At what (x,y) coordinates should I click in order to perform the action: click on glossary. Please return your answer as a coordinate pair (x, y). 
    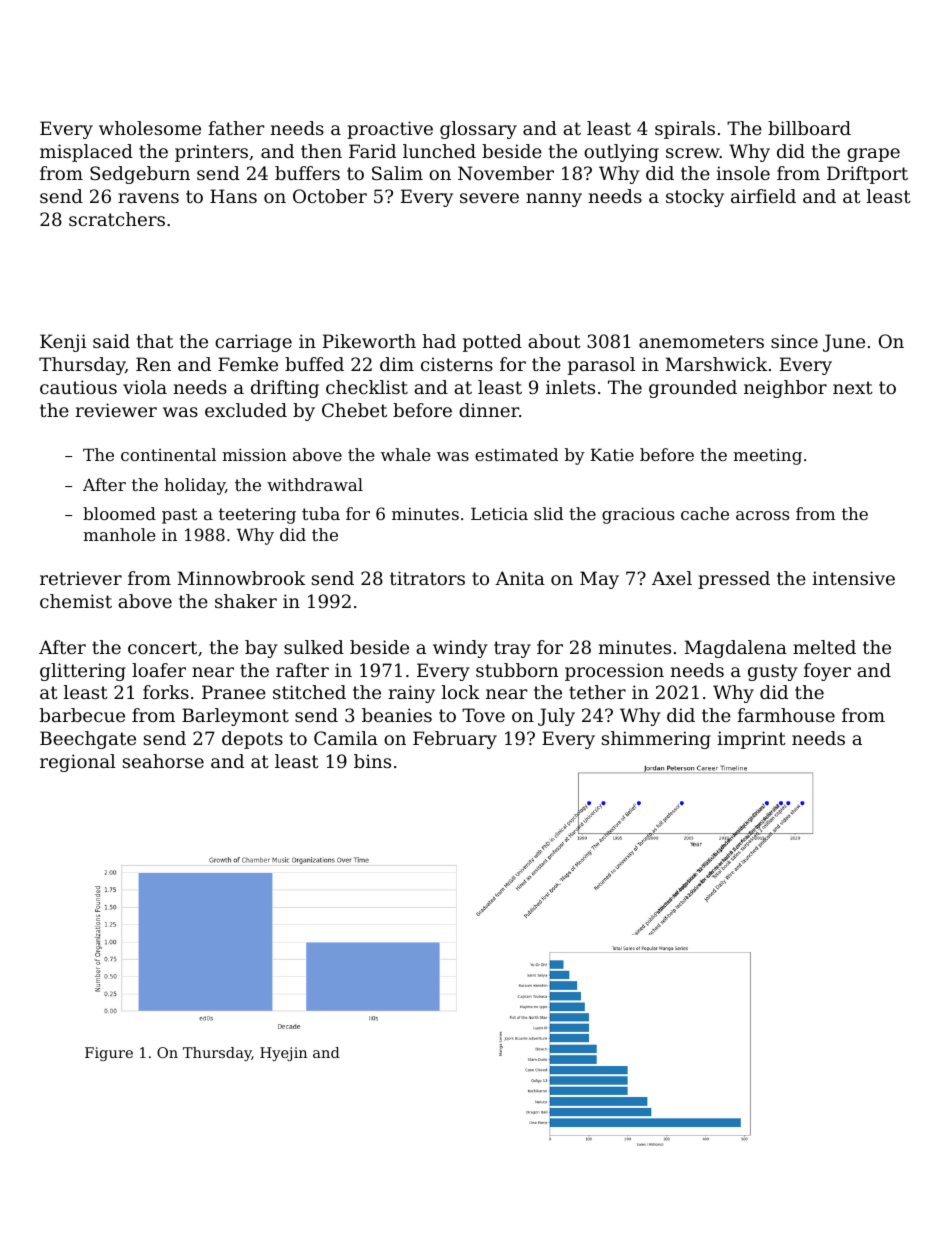
    Looking at the image, I should click on (478, 130).
